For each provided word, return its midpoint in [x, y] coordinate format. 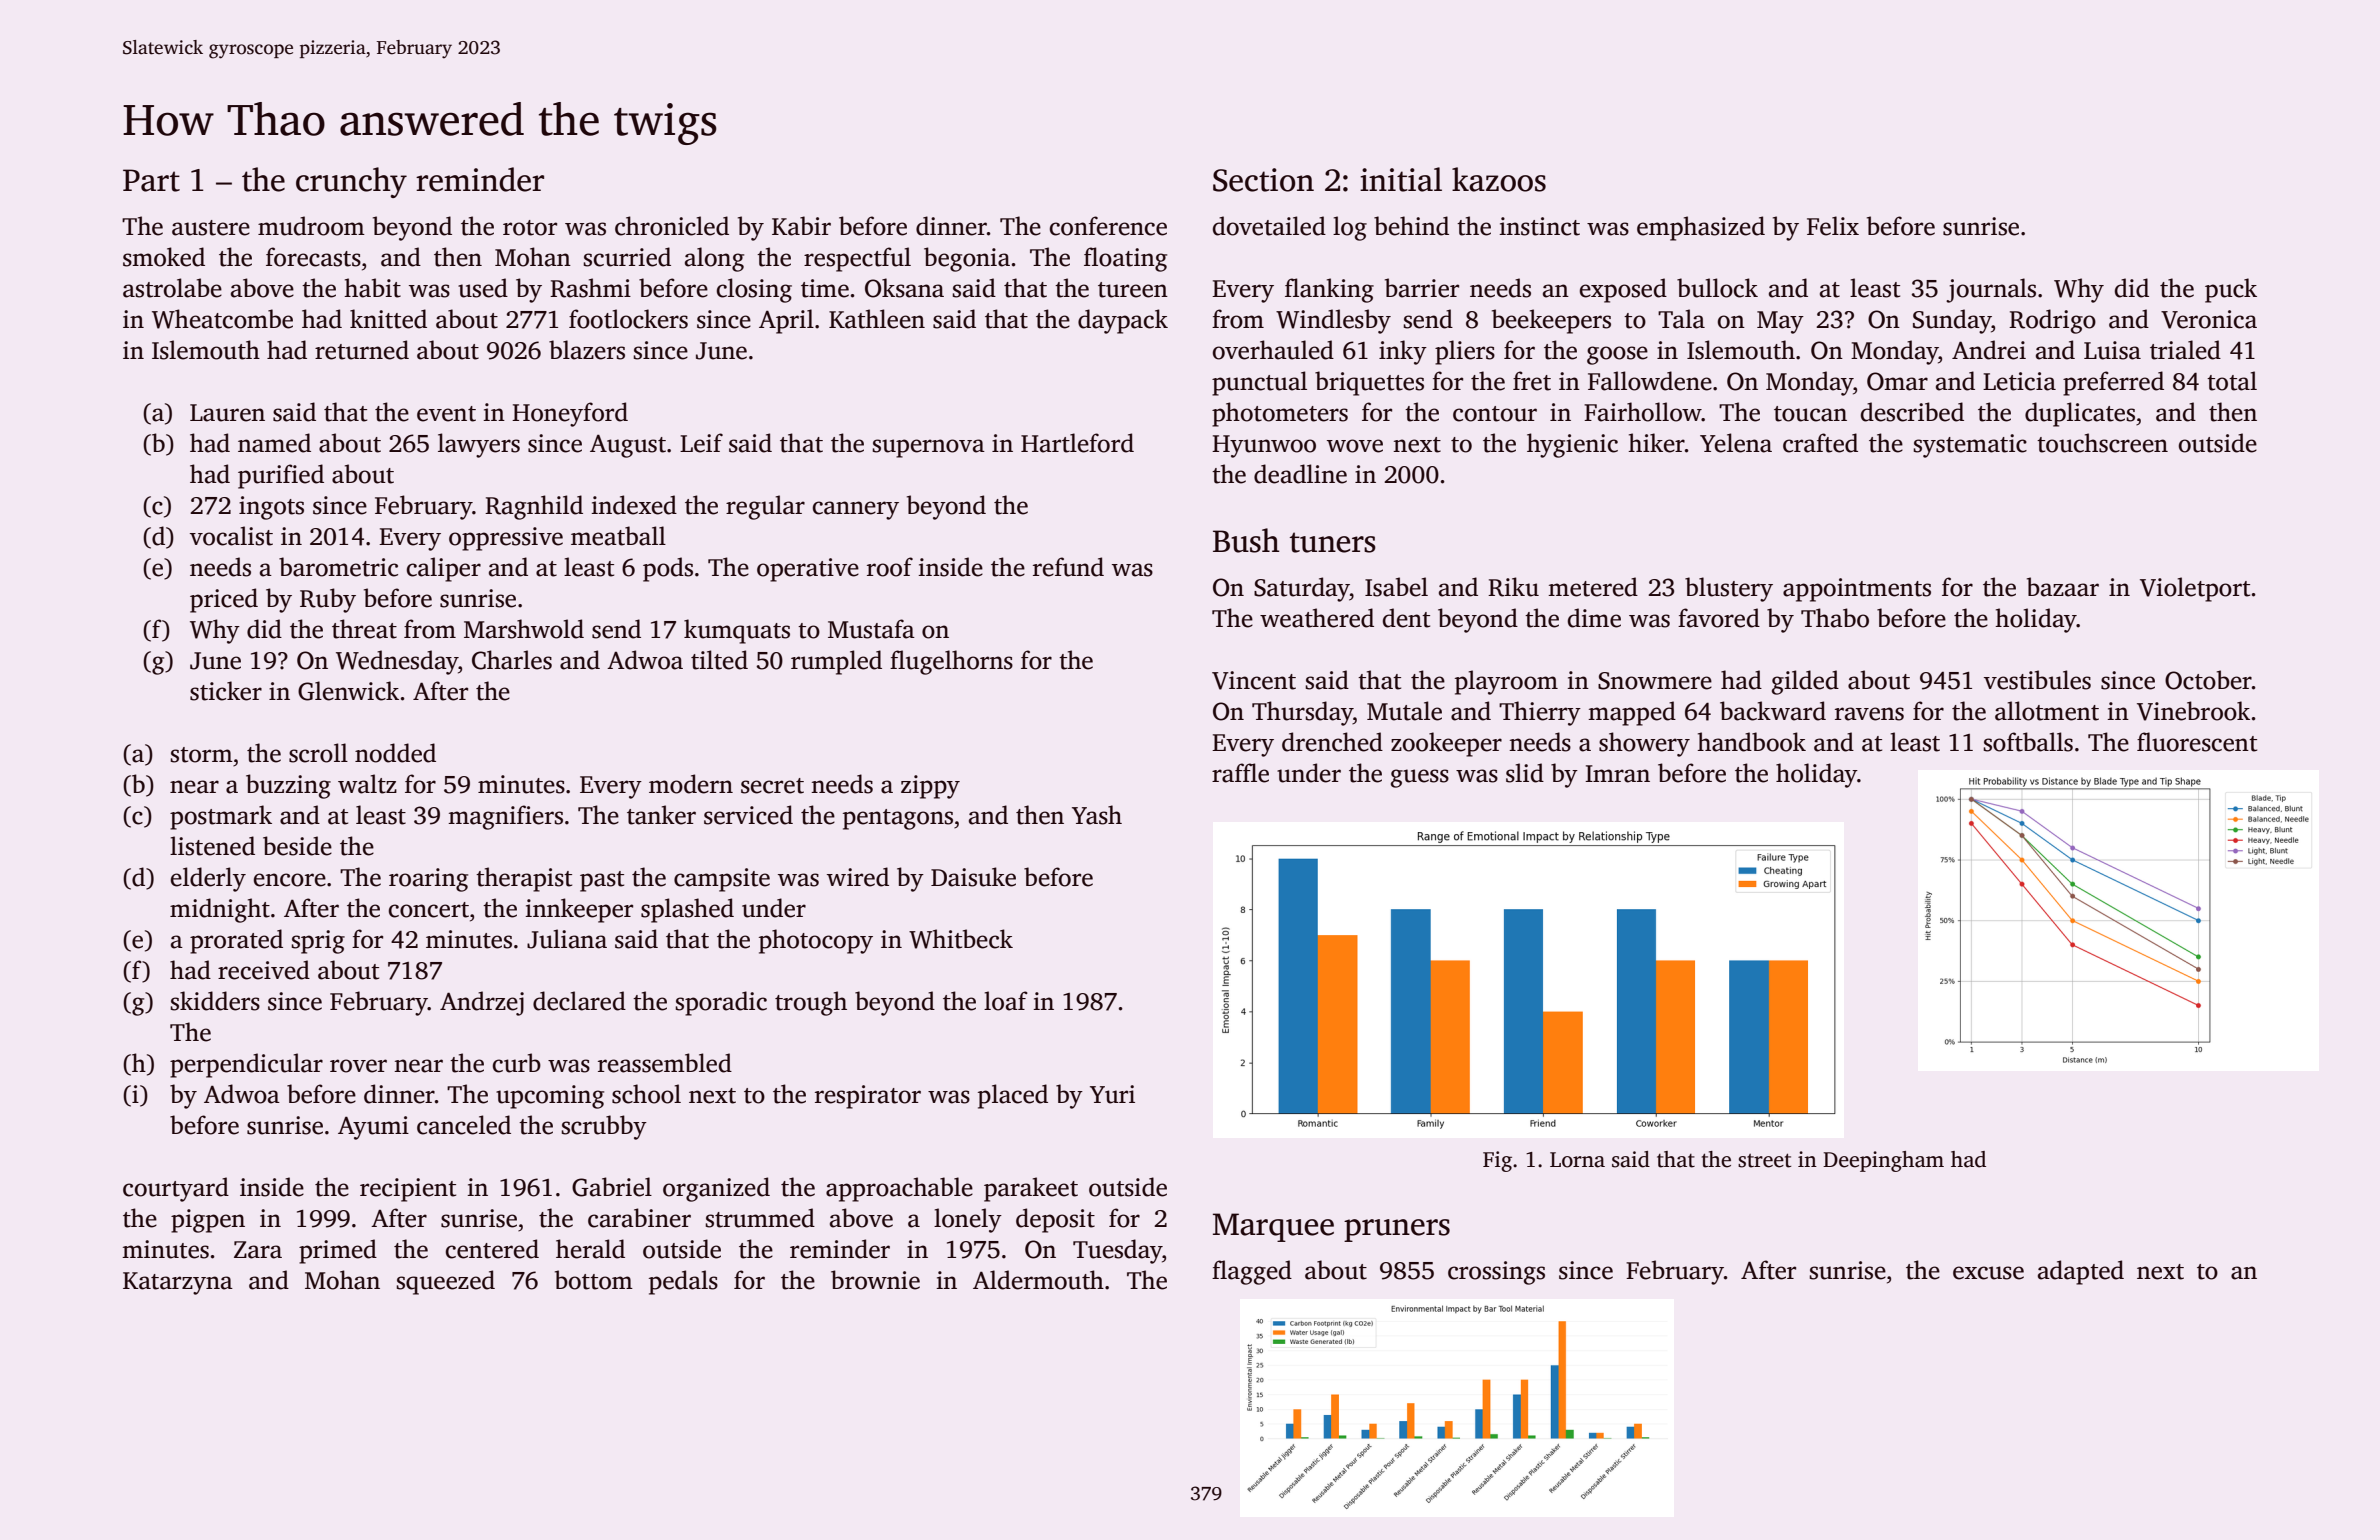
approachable [899, 1189]
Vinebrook [2193, 711]
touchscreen [2102, 443]
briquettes [1369, 383]
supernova [928, 448]
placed [1013, 1096]
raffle [1240, 773]
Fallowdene [1650, 381]
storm [201, 755]
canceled [464, 1125]
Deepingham [1883, 1161]
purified [281, 476]
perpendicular [246, 1065]
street [1764, 1160]
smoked [164, 257]
